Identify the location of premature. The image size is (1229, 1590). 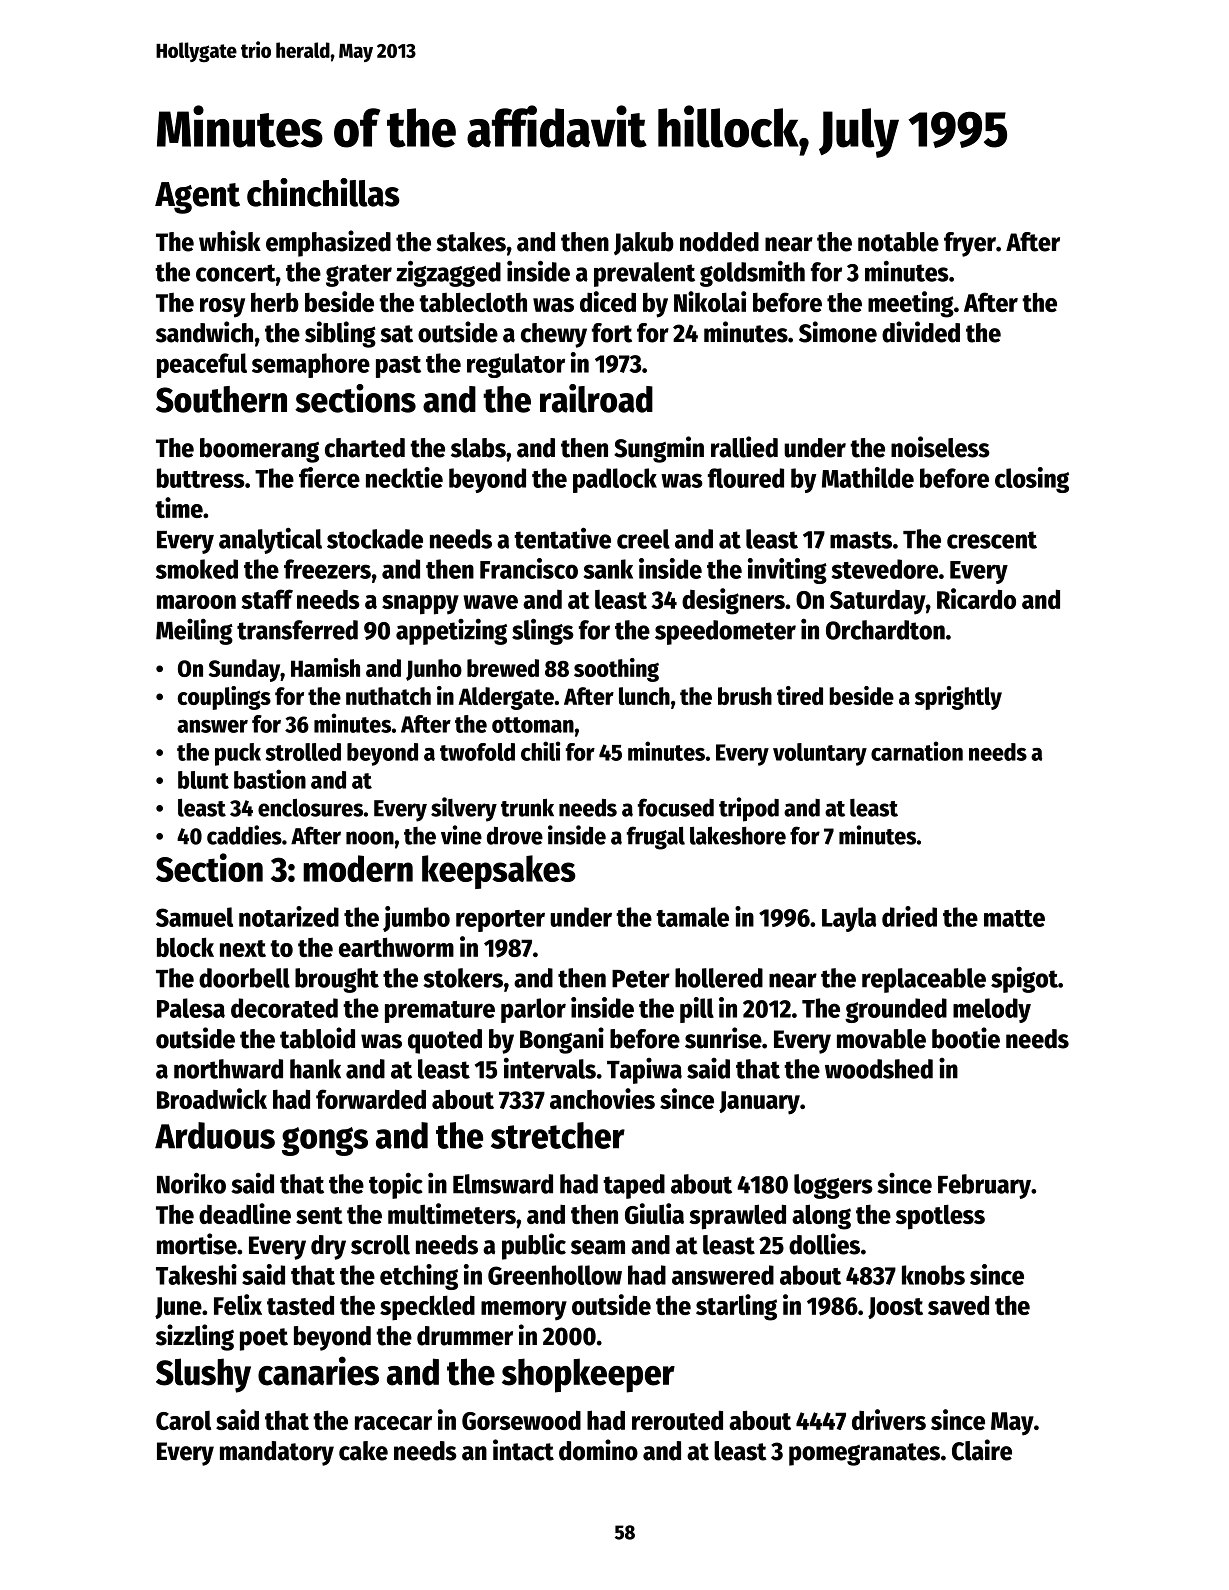
(440, 1012).
